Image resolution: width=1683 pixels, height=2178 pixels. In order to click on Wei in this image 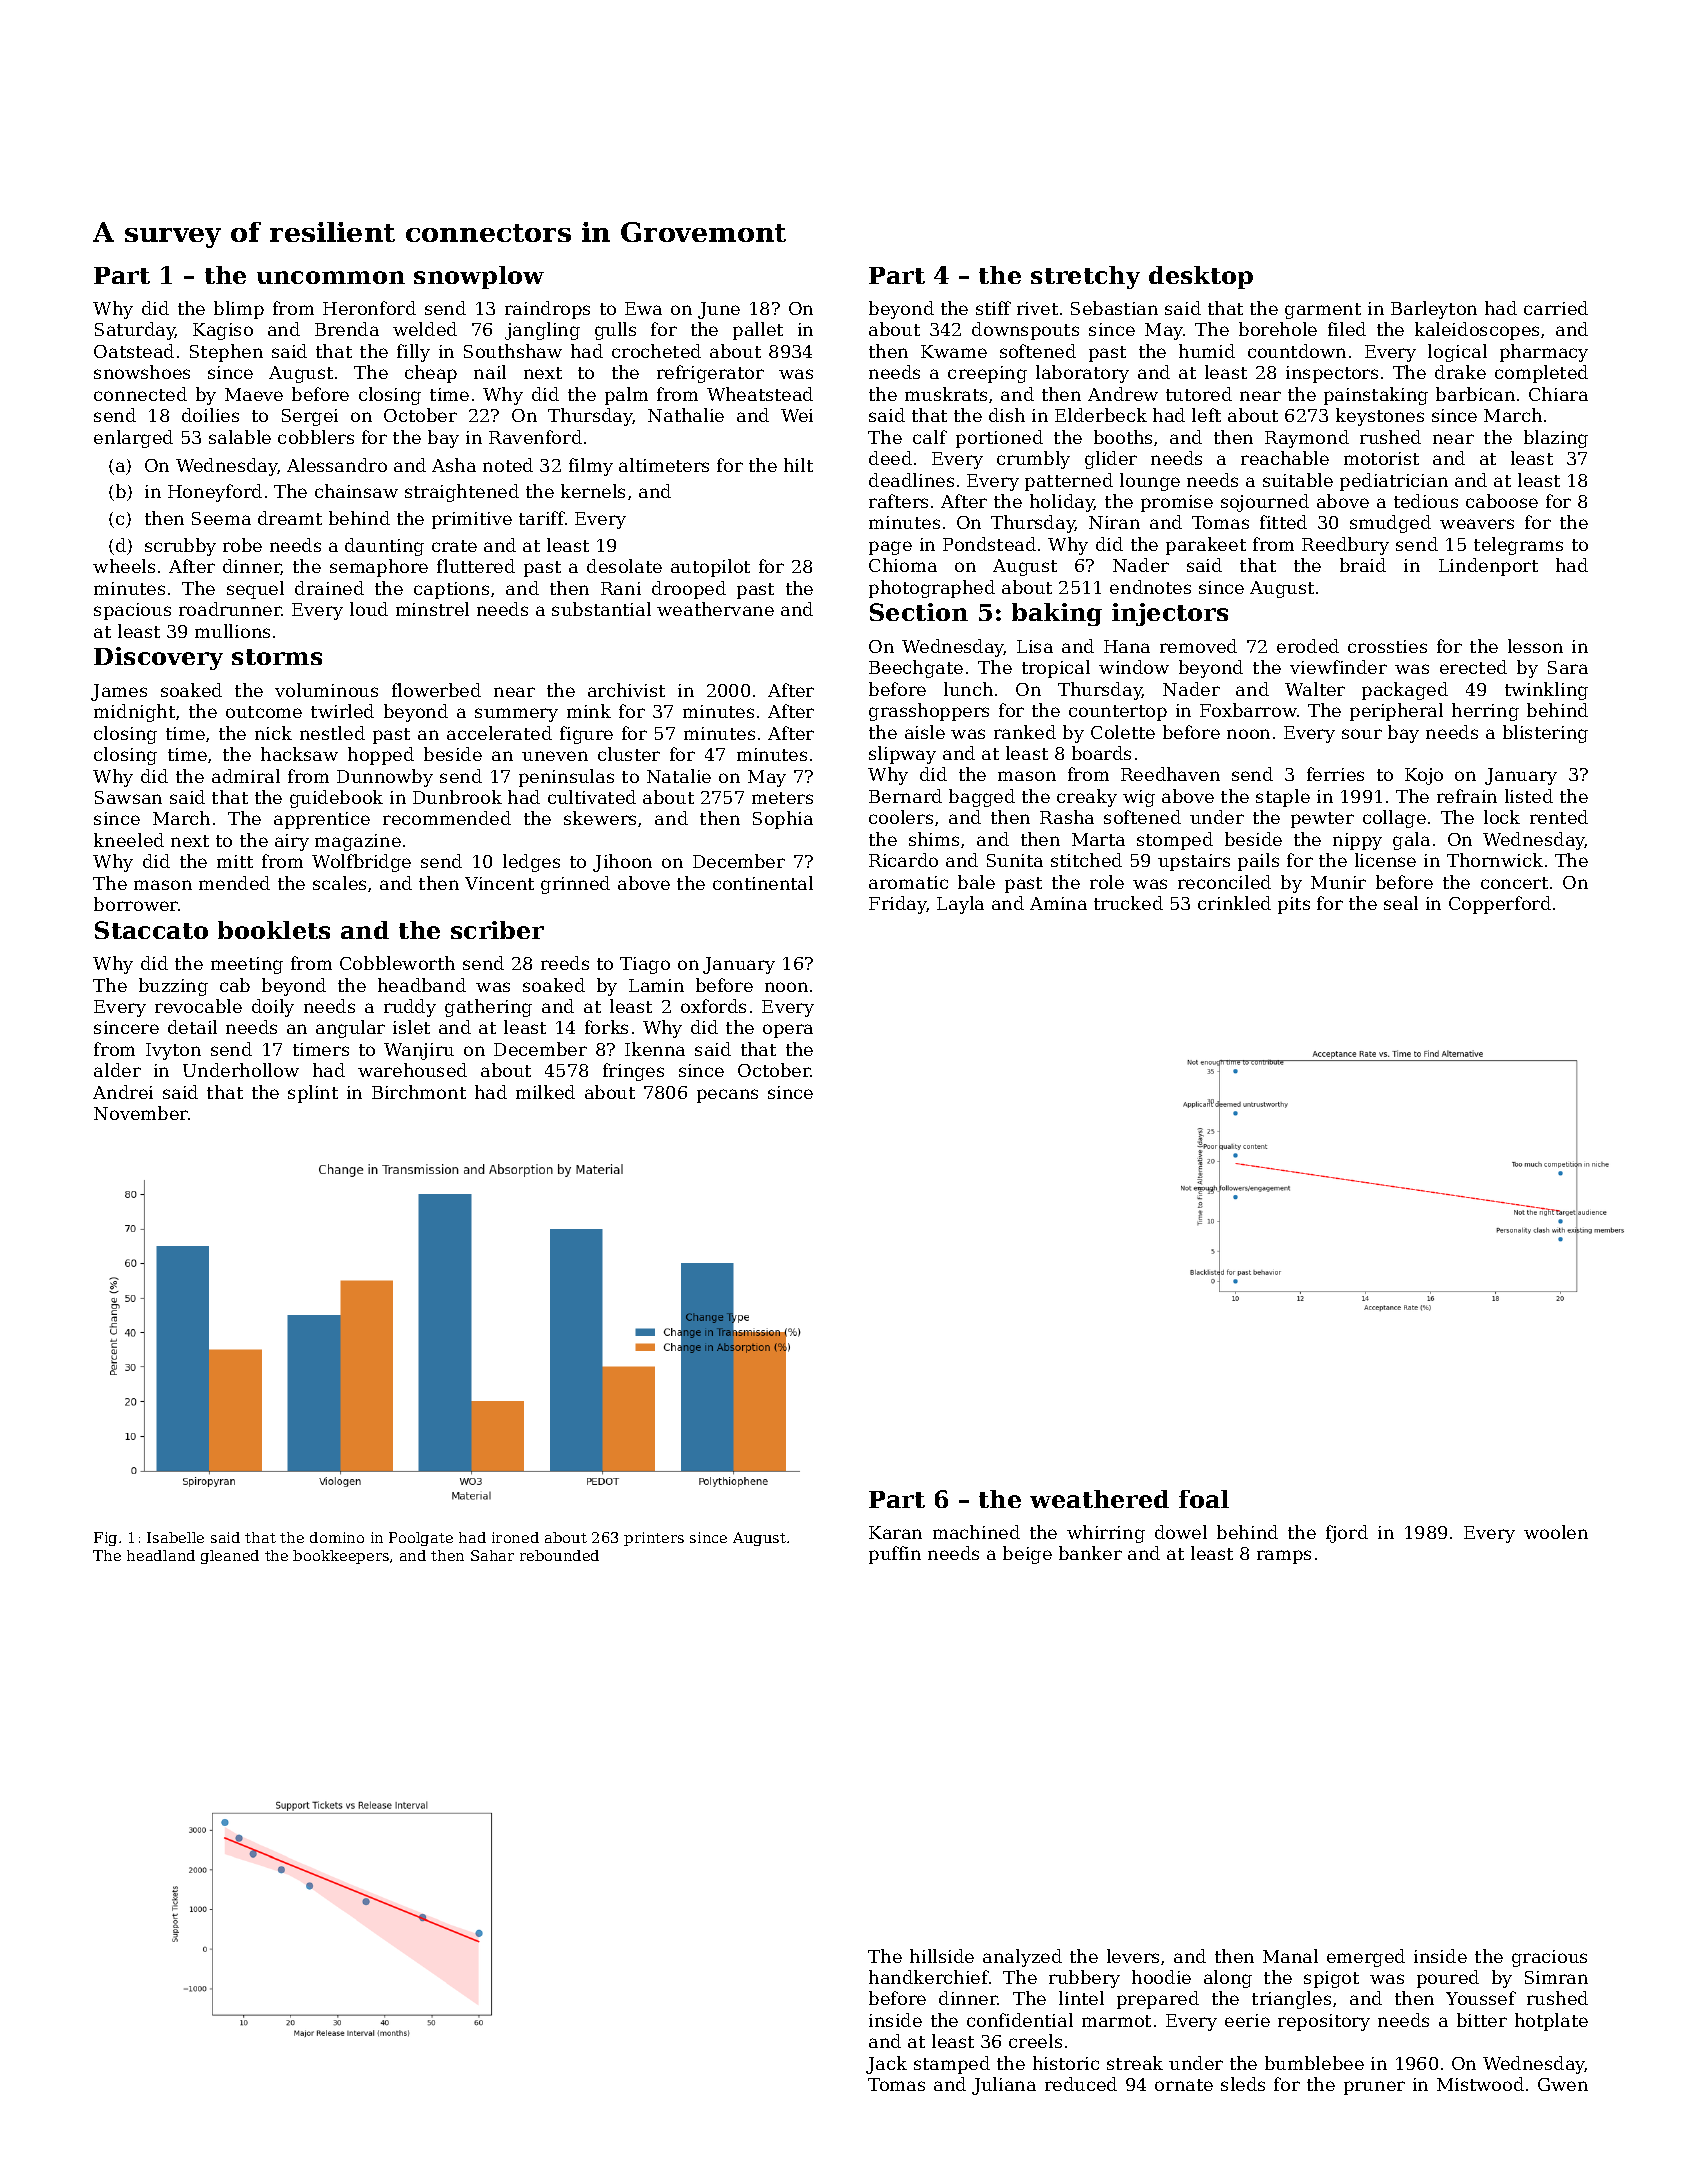, I will do `click(797, 415)`.
